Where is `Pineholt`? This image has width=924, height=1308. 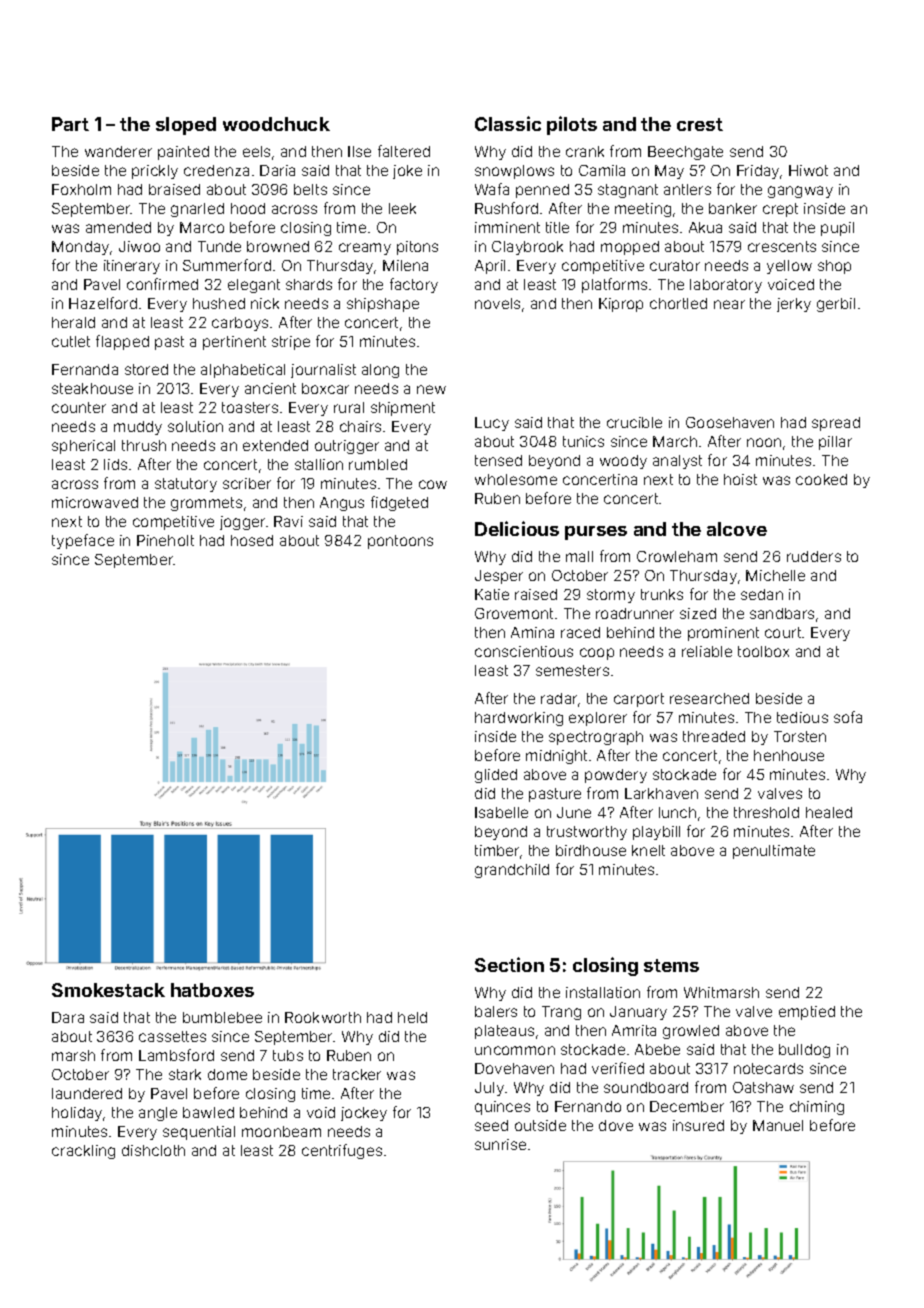 Pineholt is located at coordinates (165, 540).
